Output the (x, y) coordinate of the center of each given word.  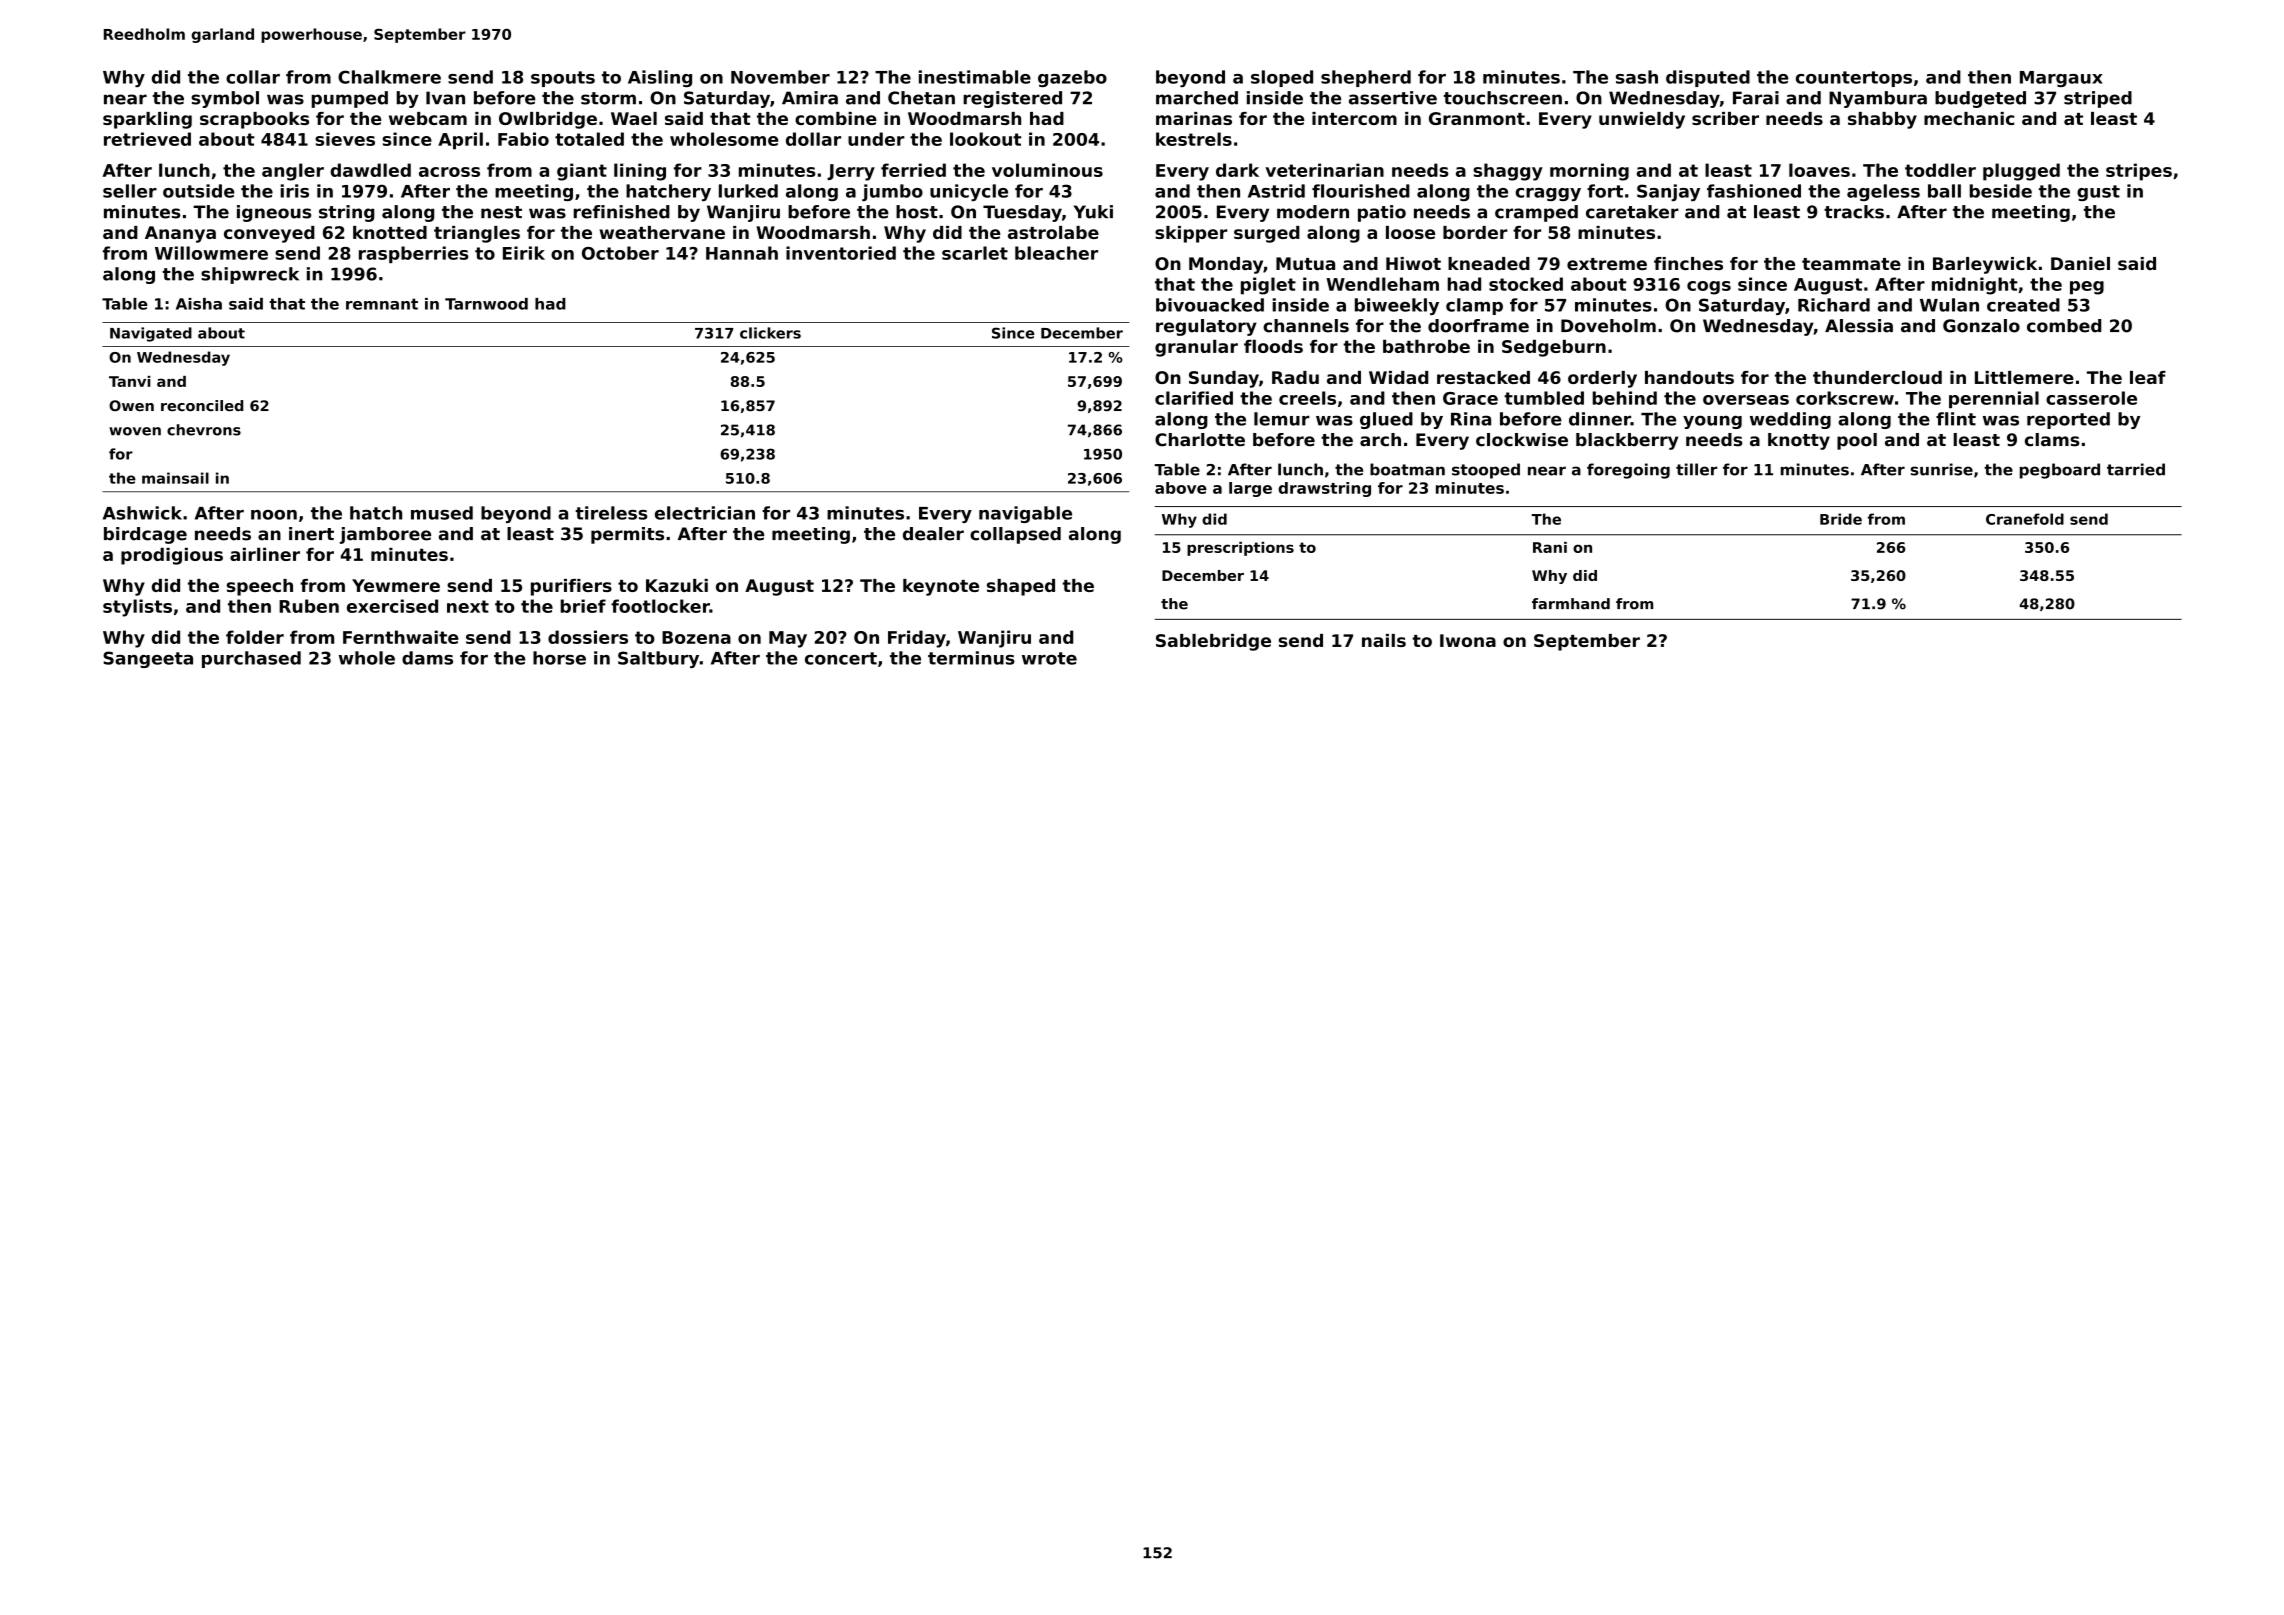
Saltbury (658, 659)
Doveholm (1608, 326)
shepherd (1366, 78)
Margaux (2061, 79)
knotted (390, 232)
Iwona (1468, 640)
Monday (1226, 265)
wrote (1049, 658)
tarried (2136, 469)
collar (253, 77)
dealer (933, 534)
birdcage (145, 535)
